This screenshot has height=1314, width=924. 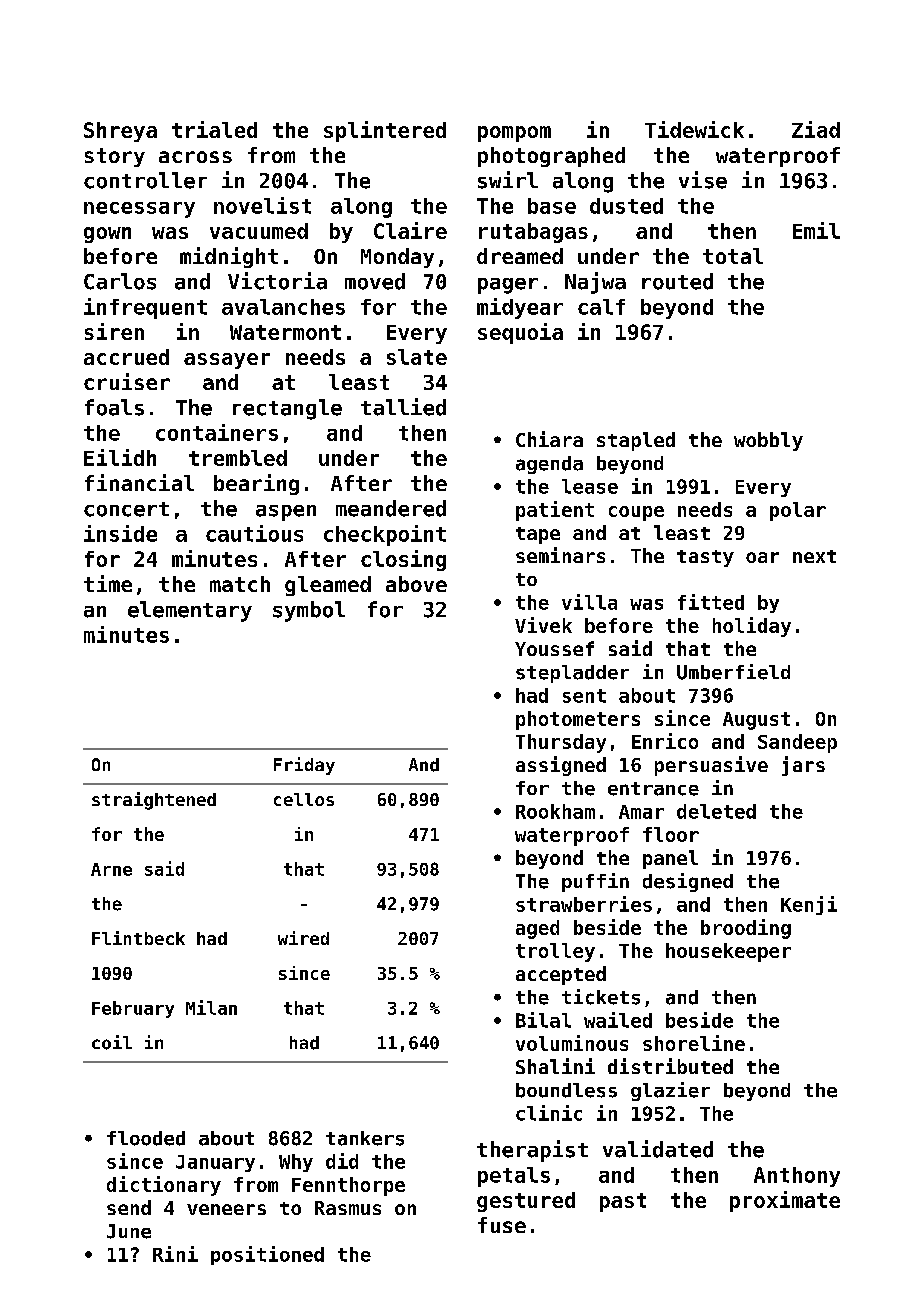 I want to click on assigned, so click(x=561, y=766).
